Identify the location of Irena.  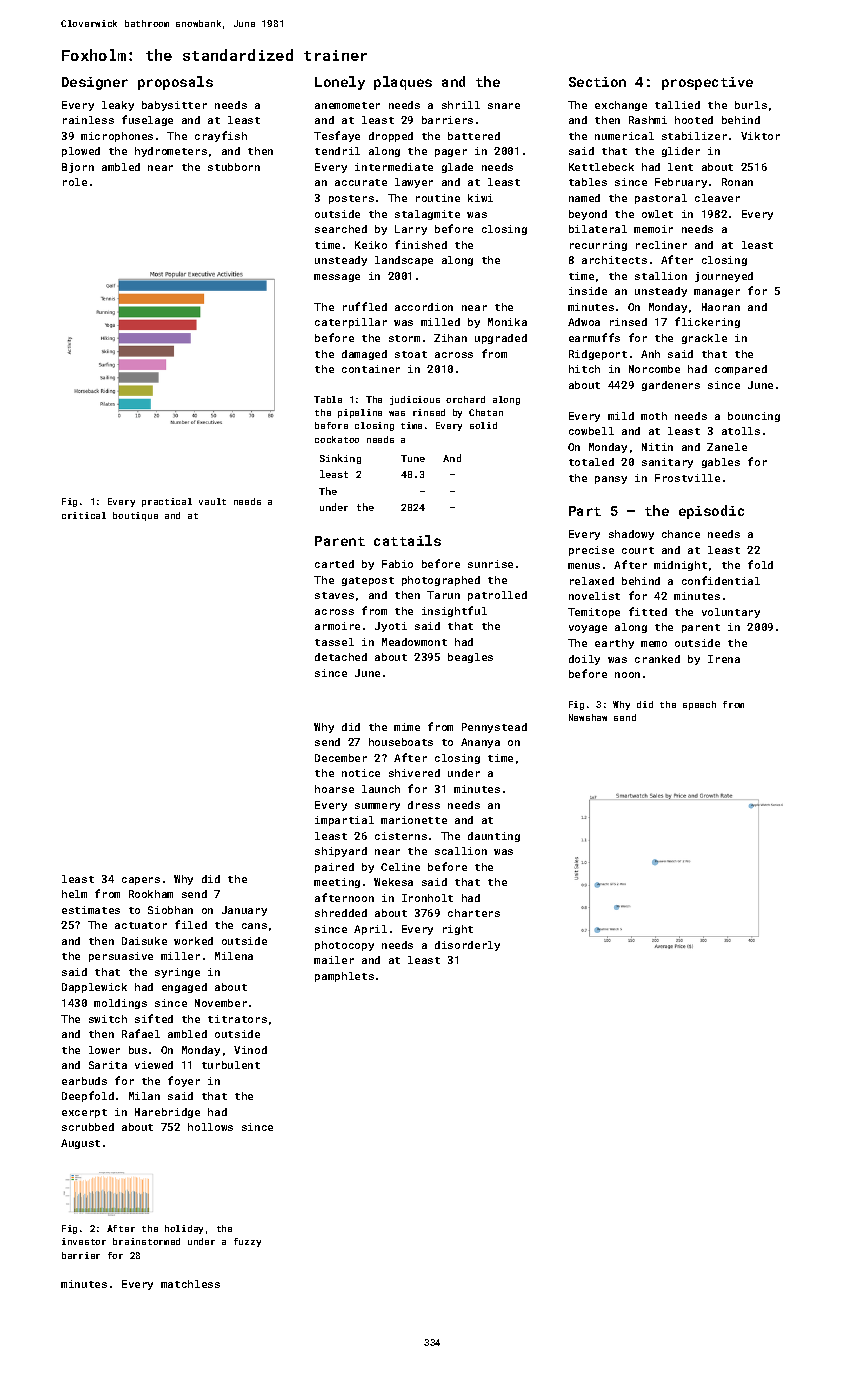
(724, 659).
